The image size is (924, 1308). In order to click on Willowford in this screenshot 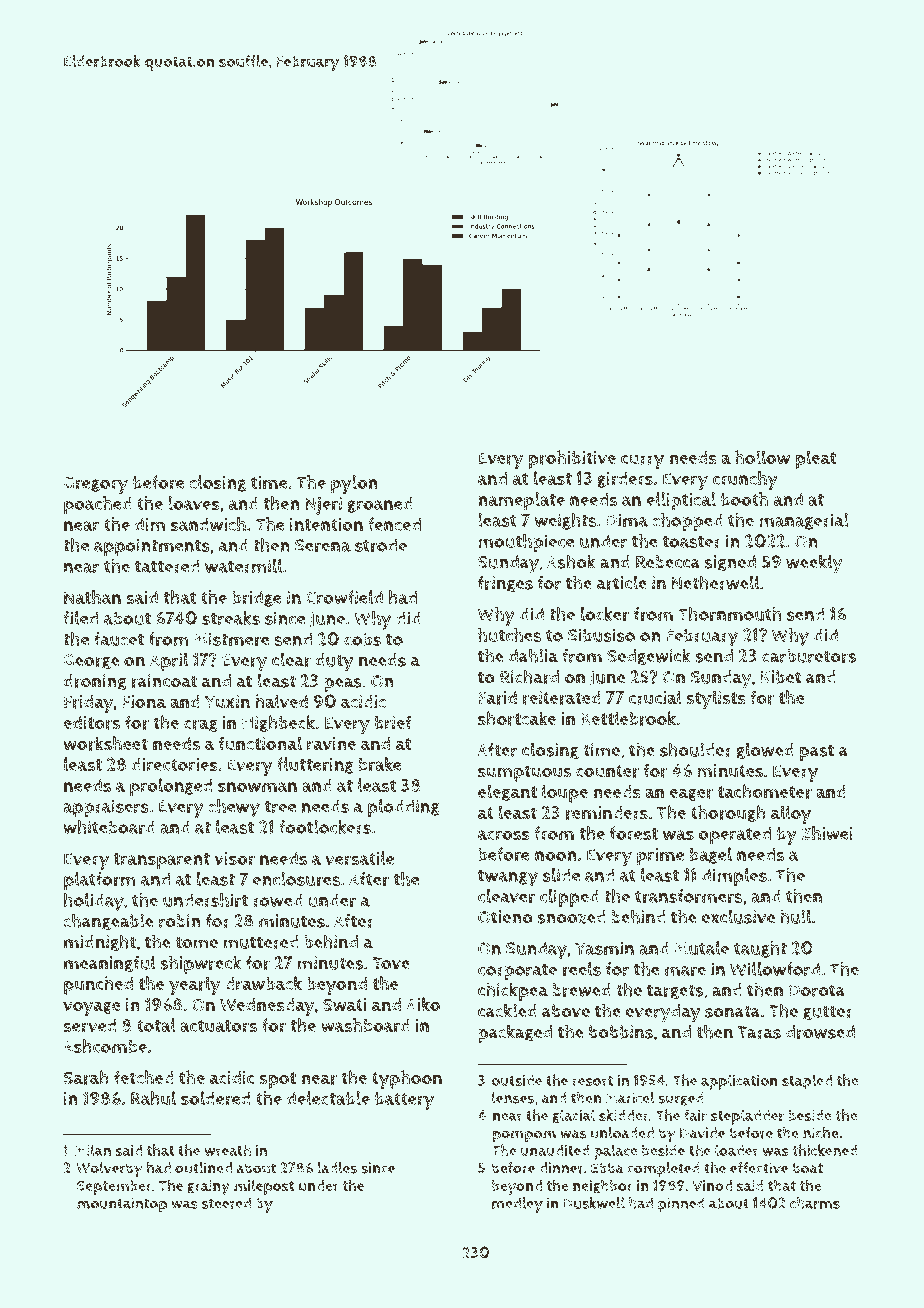, I will do `click(775, 969)`.
